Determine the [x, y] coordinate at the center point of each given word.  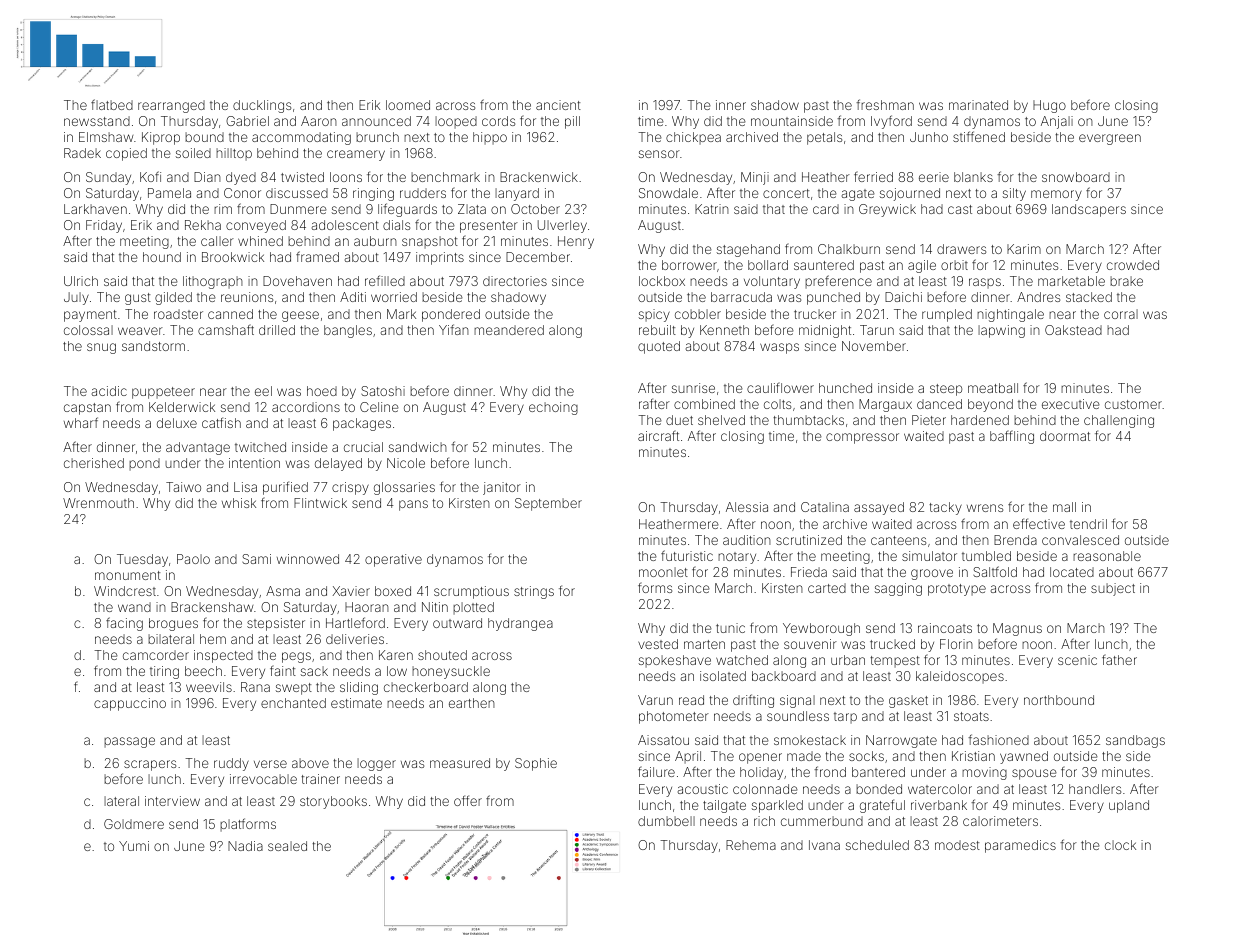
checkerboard [426, 687]
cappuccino [130, 704]
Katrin [712, 209]
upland [1129, 806]
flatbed [112, 104]
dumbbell [666, 821]
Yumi [134, 846]
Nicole [406, 463]
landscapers [1089, 210]
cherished [94, 463]
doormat [1065, 436]
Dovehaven [297, 281]
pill [572, 122]
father [1119, 659]
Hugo [1049, 106]
